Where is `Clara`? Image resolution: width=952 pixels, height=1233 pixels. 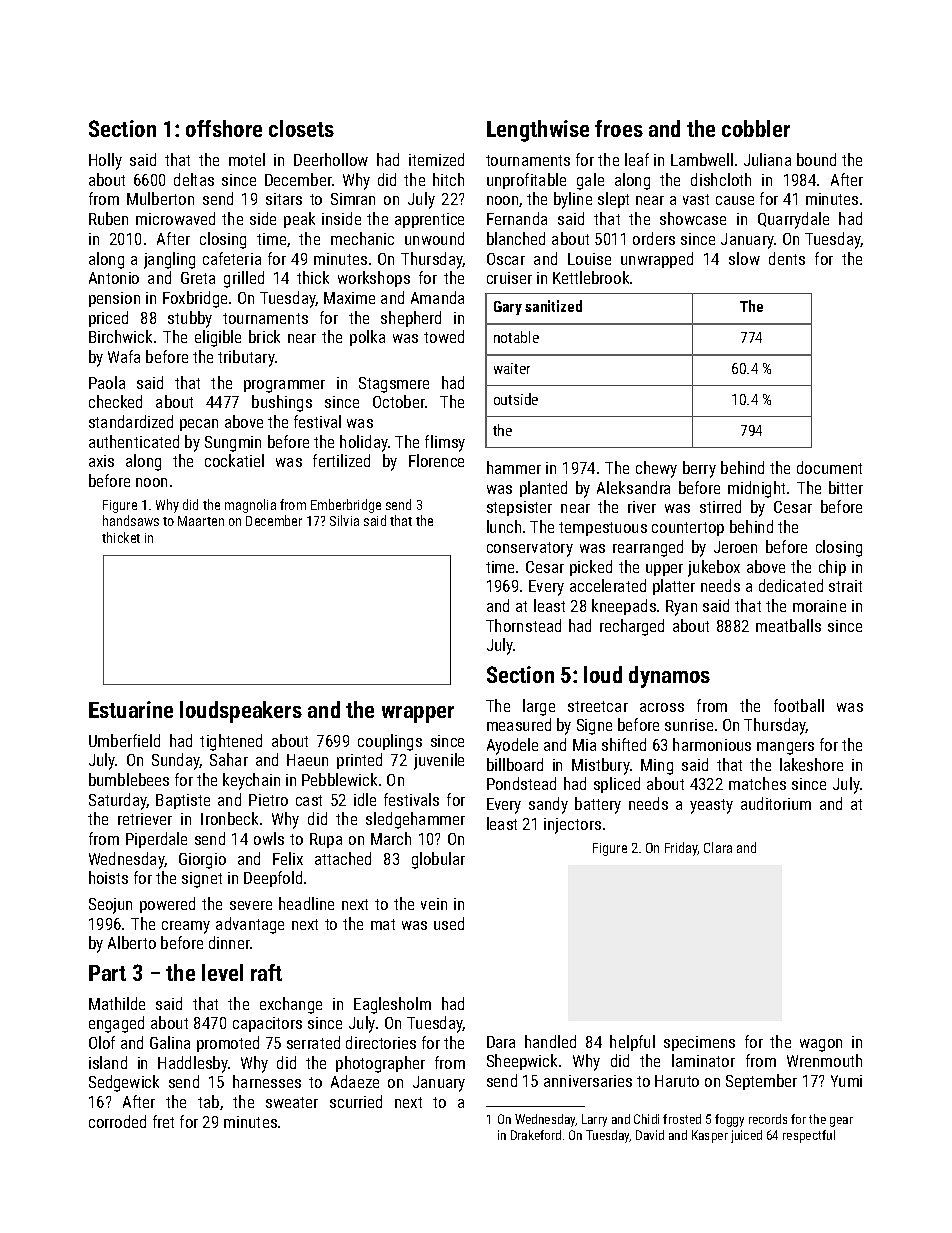 Clara is located at coordinates (718, 847).
